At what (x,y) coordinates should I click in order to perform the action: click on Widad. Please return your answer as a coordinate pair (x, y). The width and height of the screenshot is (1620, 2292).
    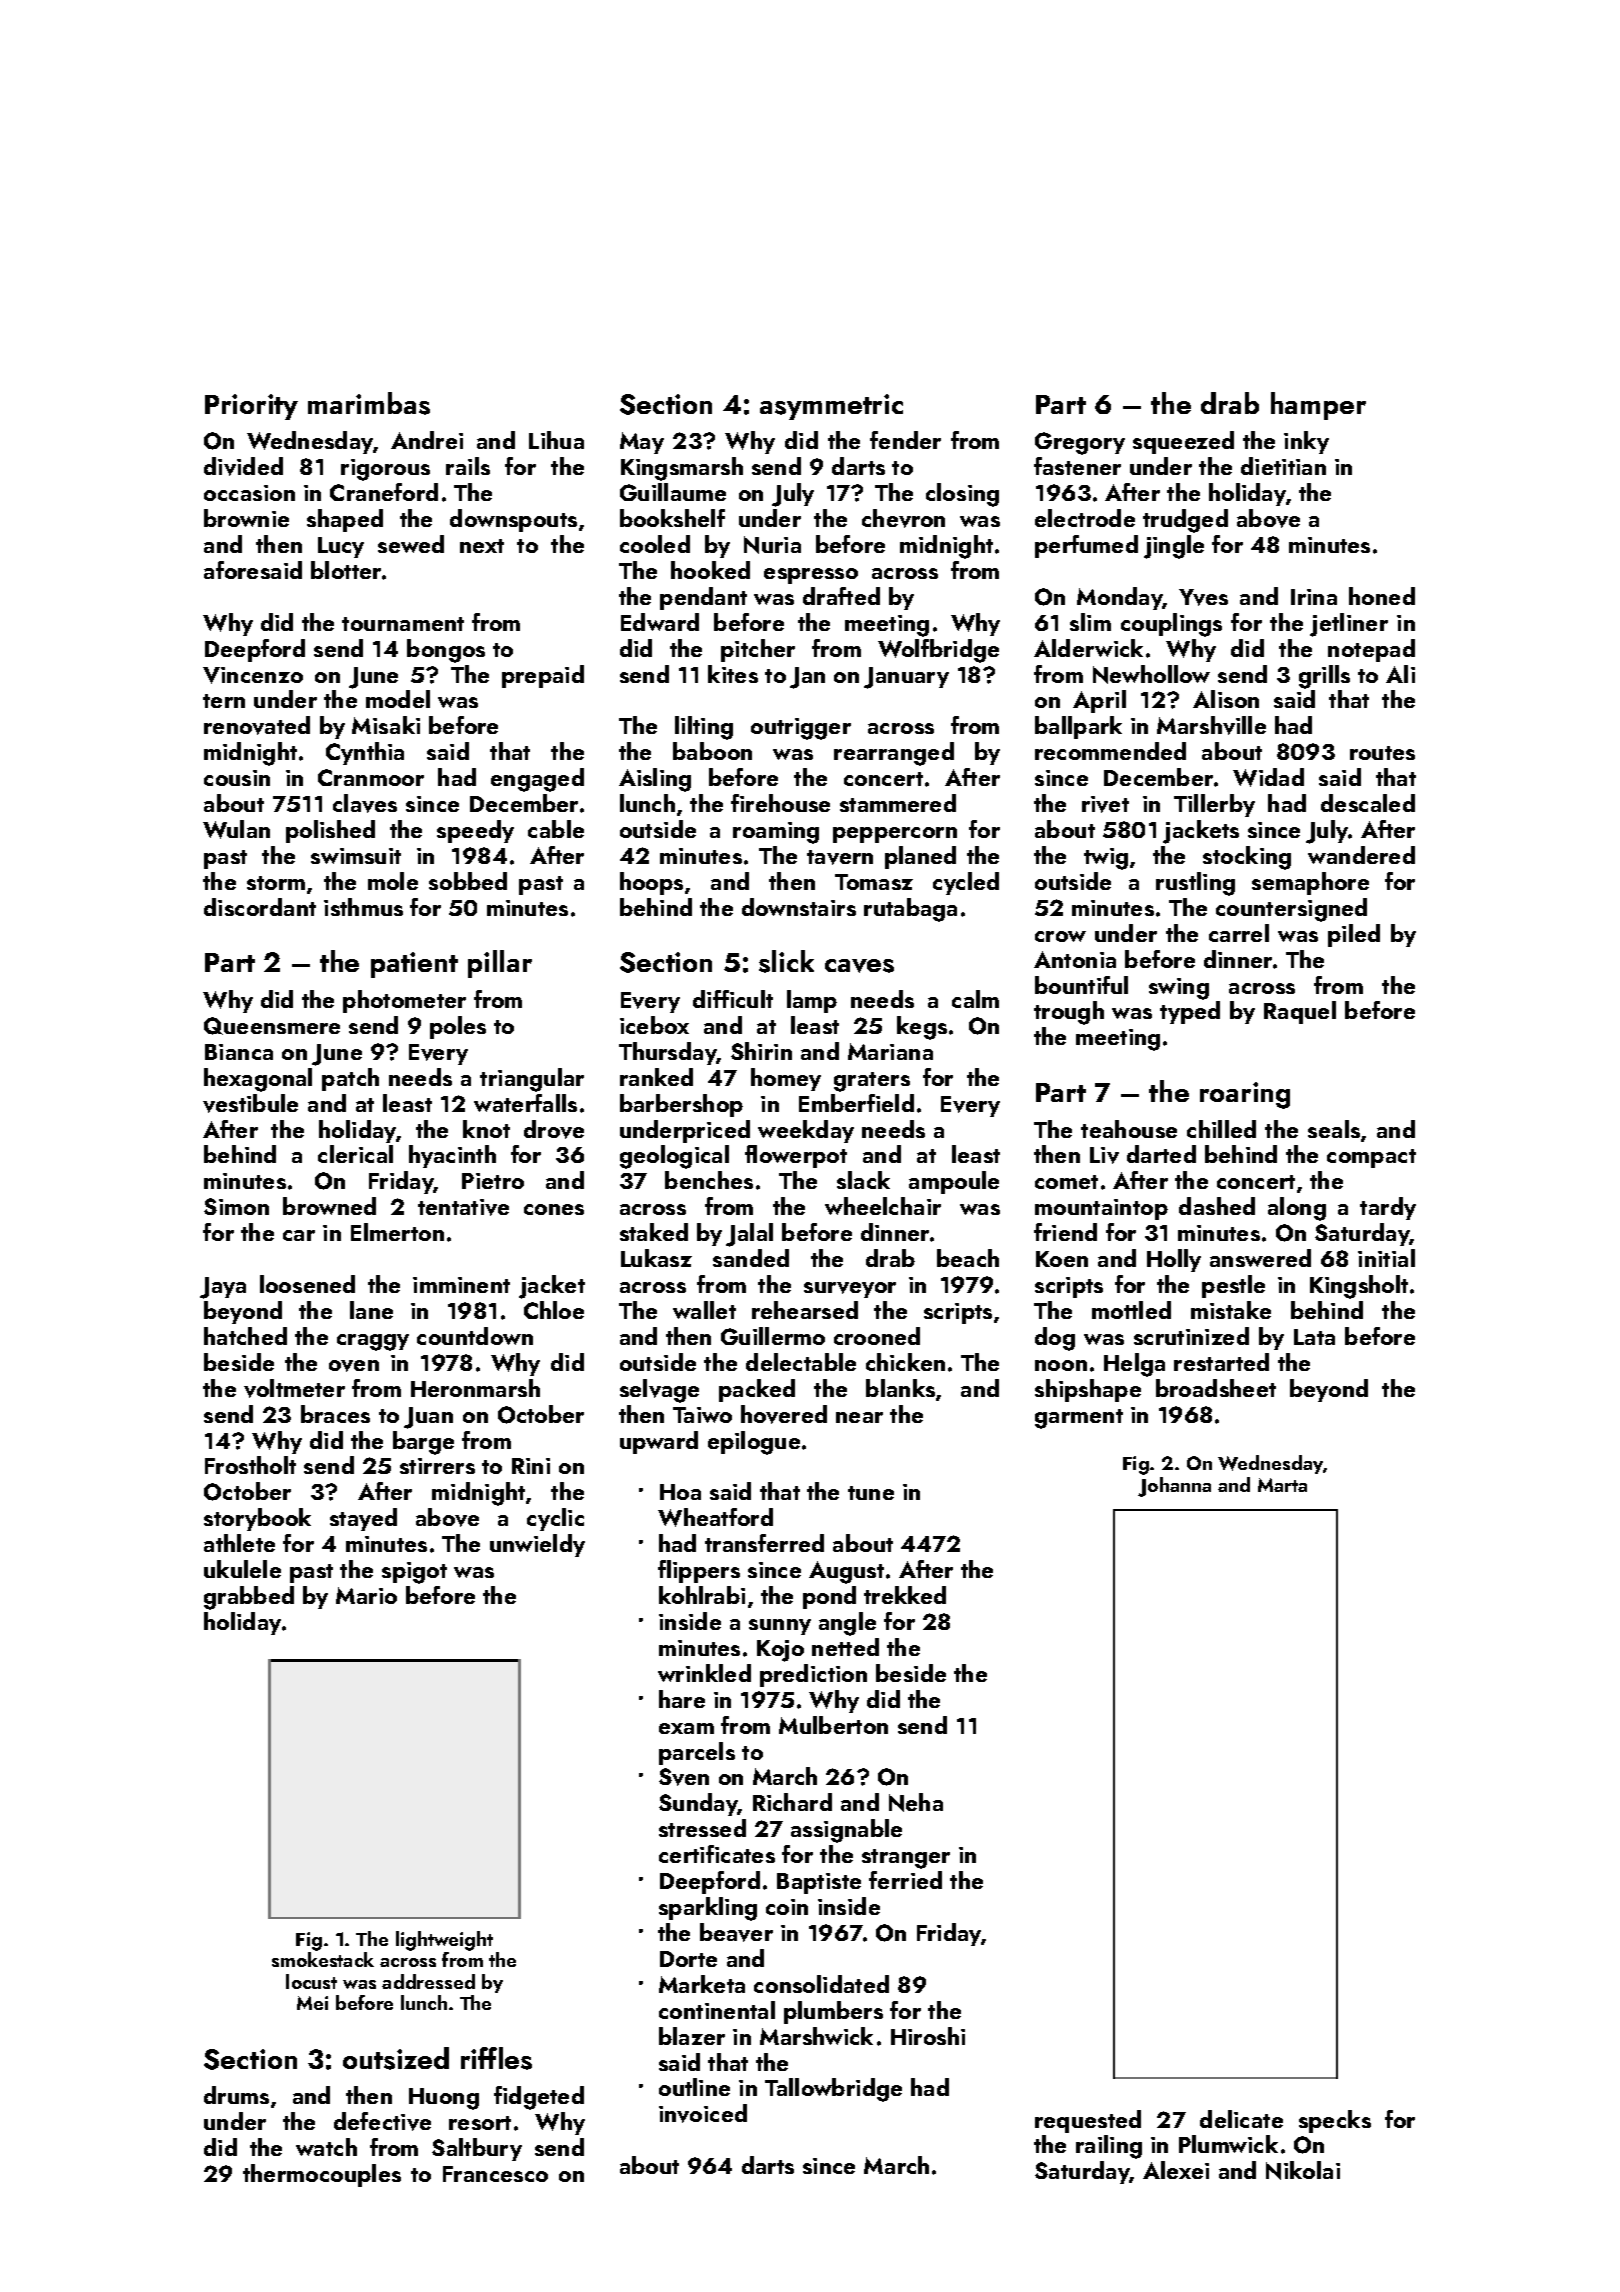
    Looking at the image, I should click on (1268, 777).
